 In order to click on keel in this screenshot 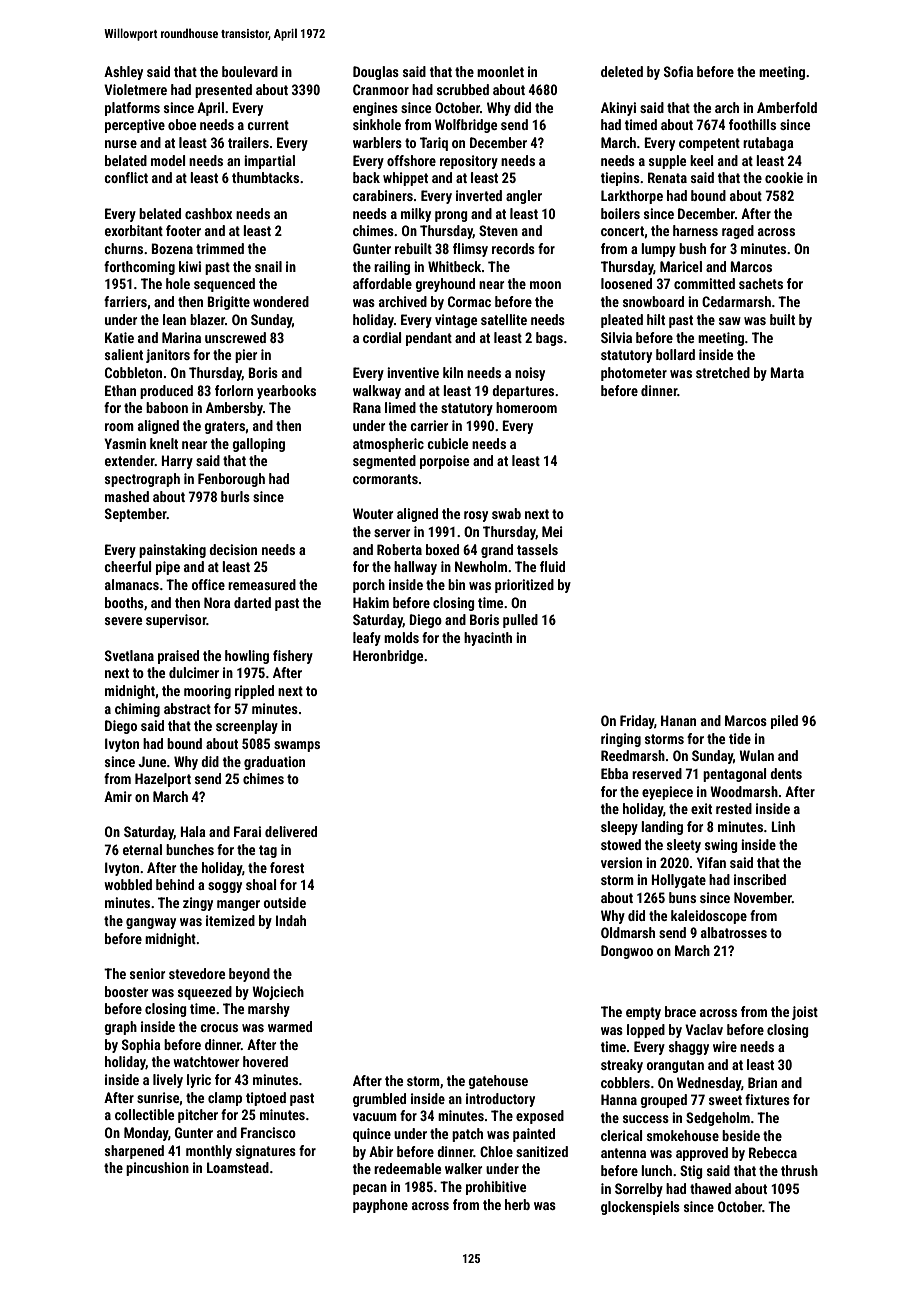, I will do `click(701, 160)`.
